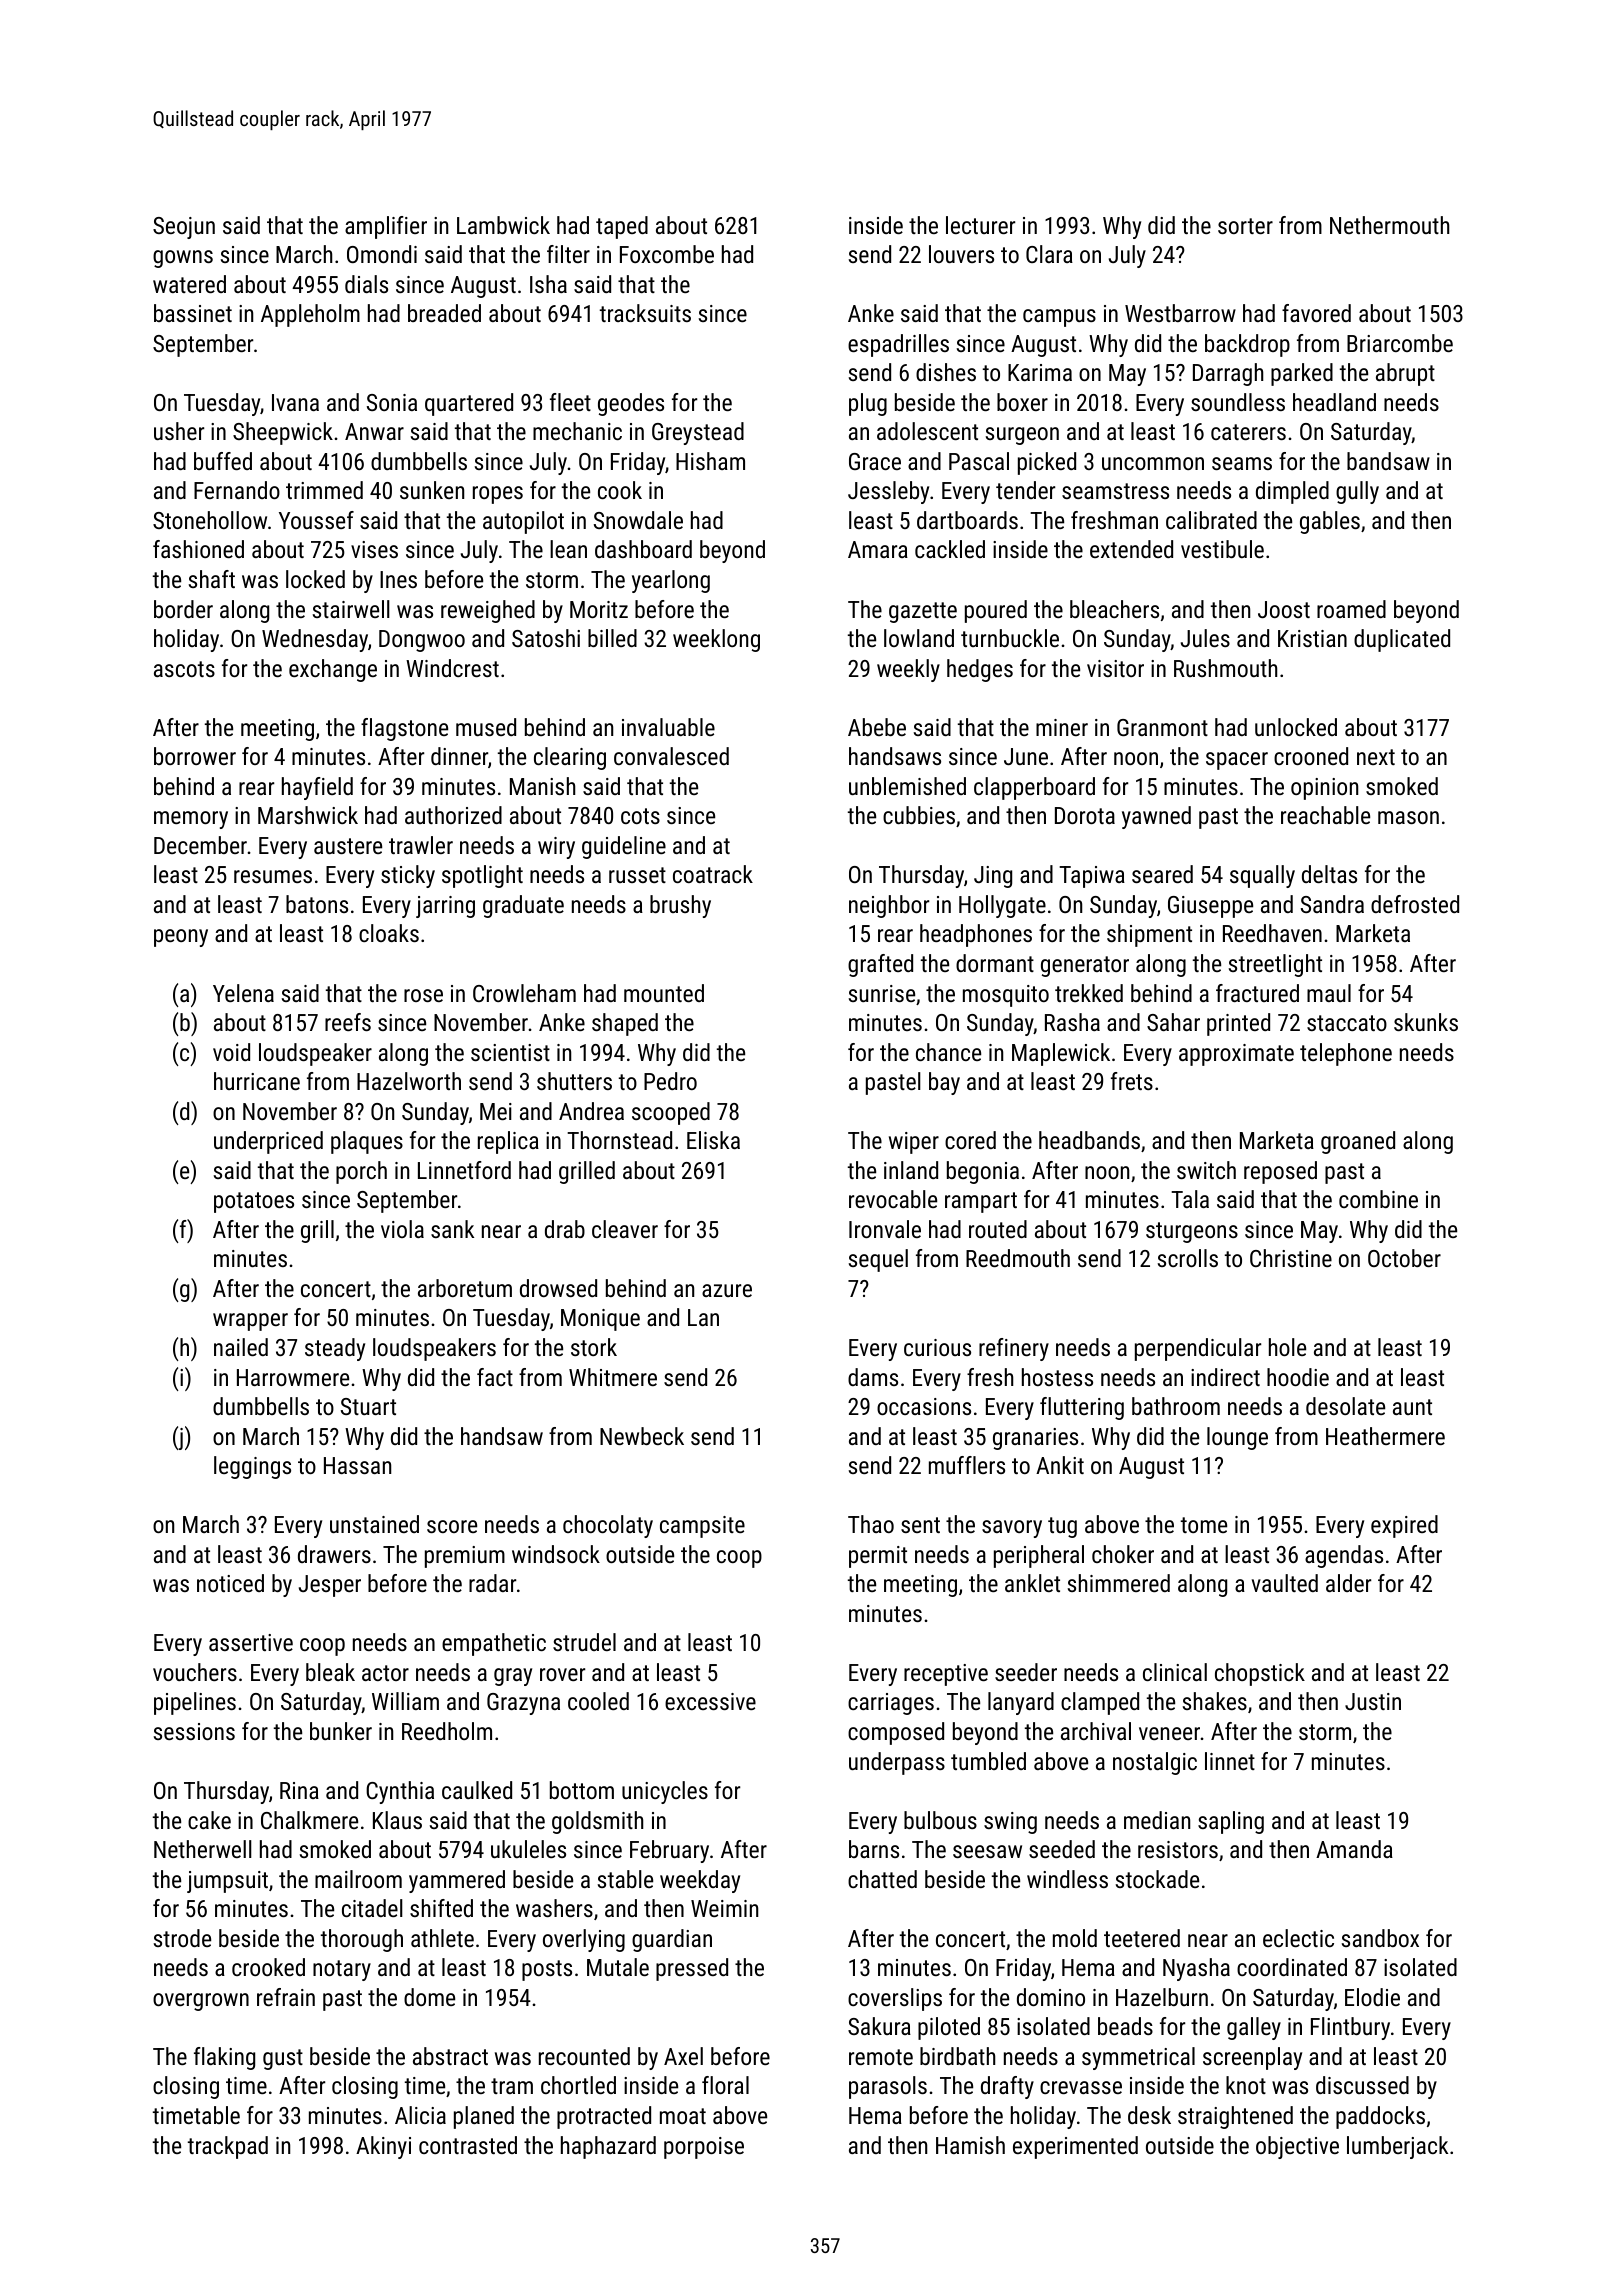  Describe the element at coordinates (257, 1081) in the screenshot. I see `hurricane` at that location.
